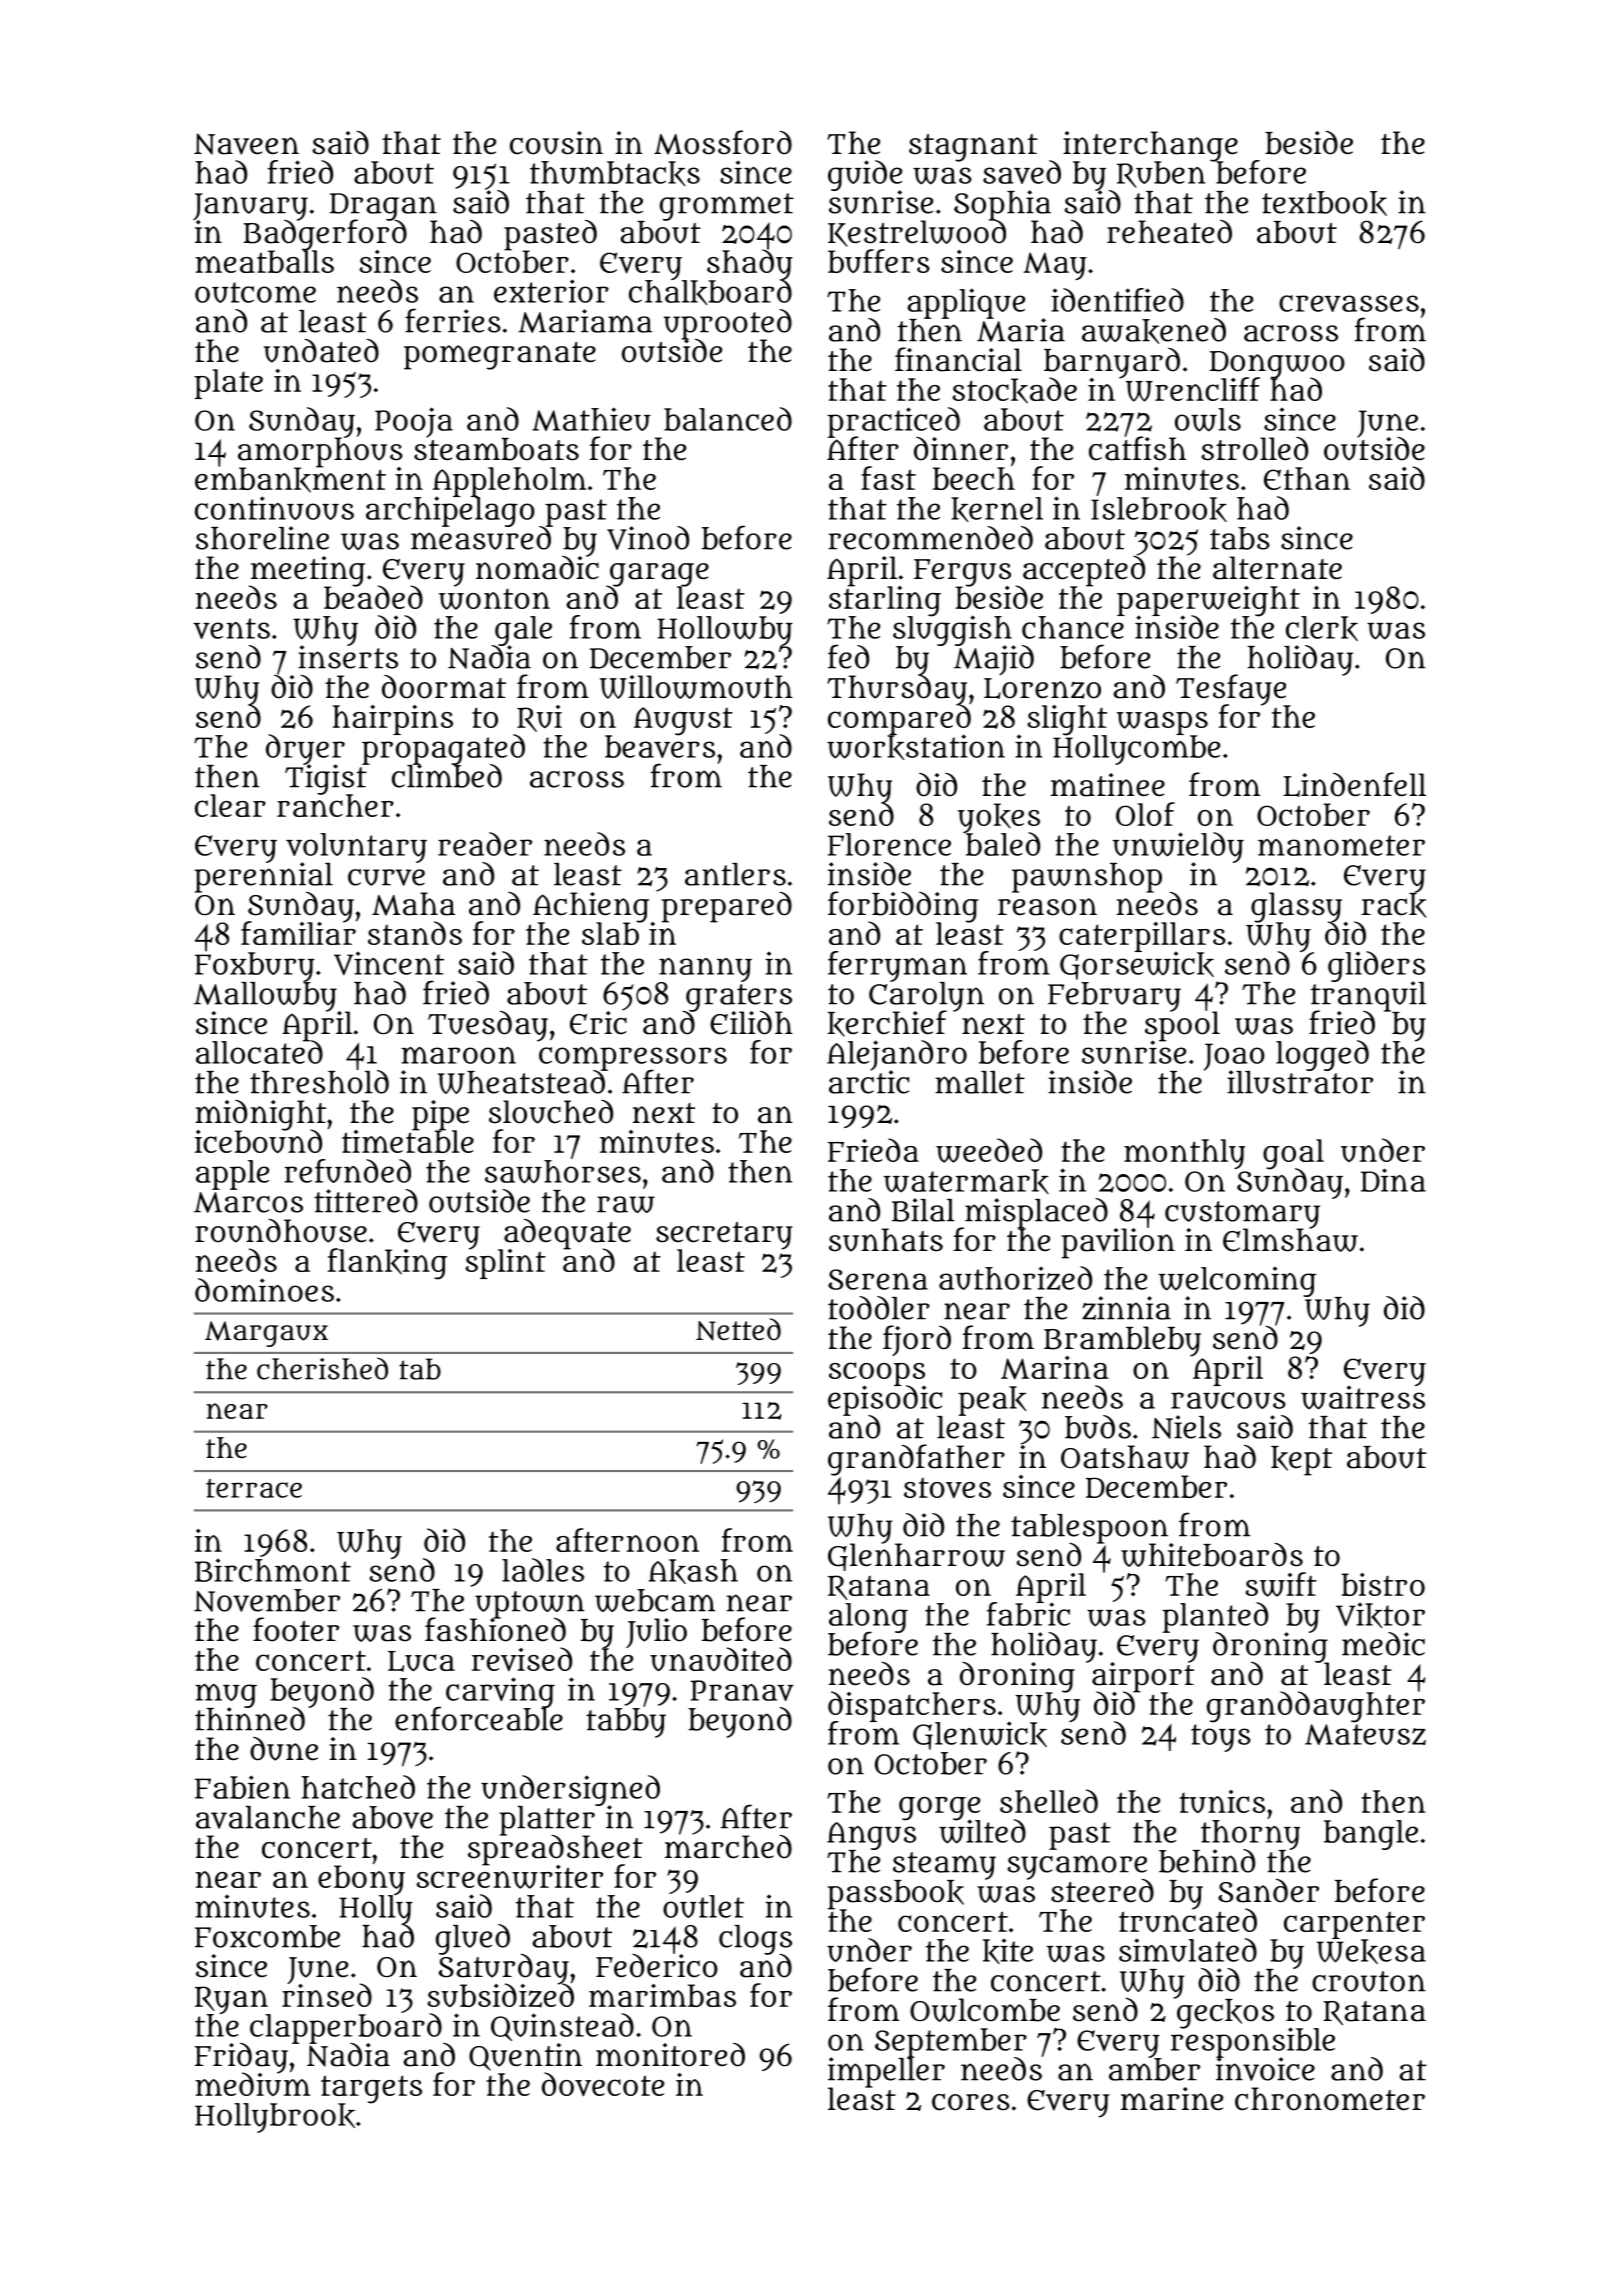 This screenshot has width=1620, height=2292. I want to click on Ruben, so click(1161, 174).
